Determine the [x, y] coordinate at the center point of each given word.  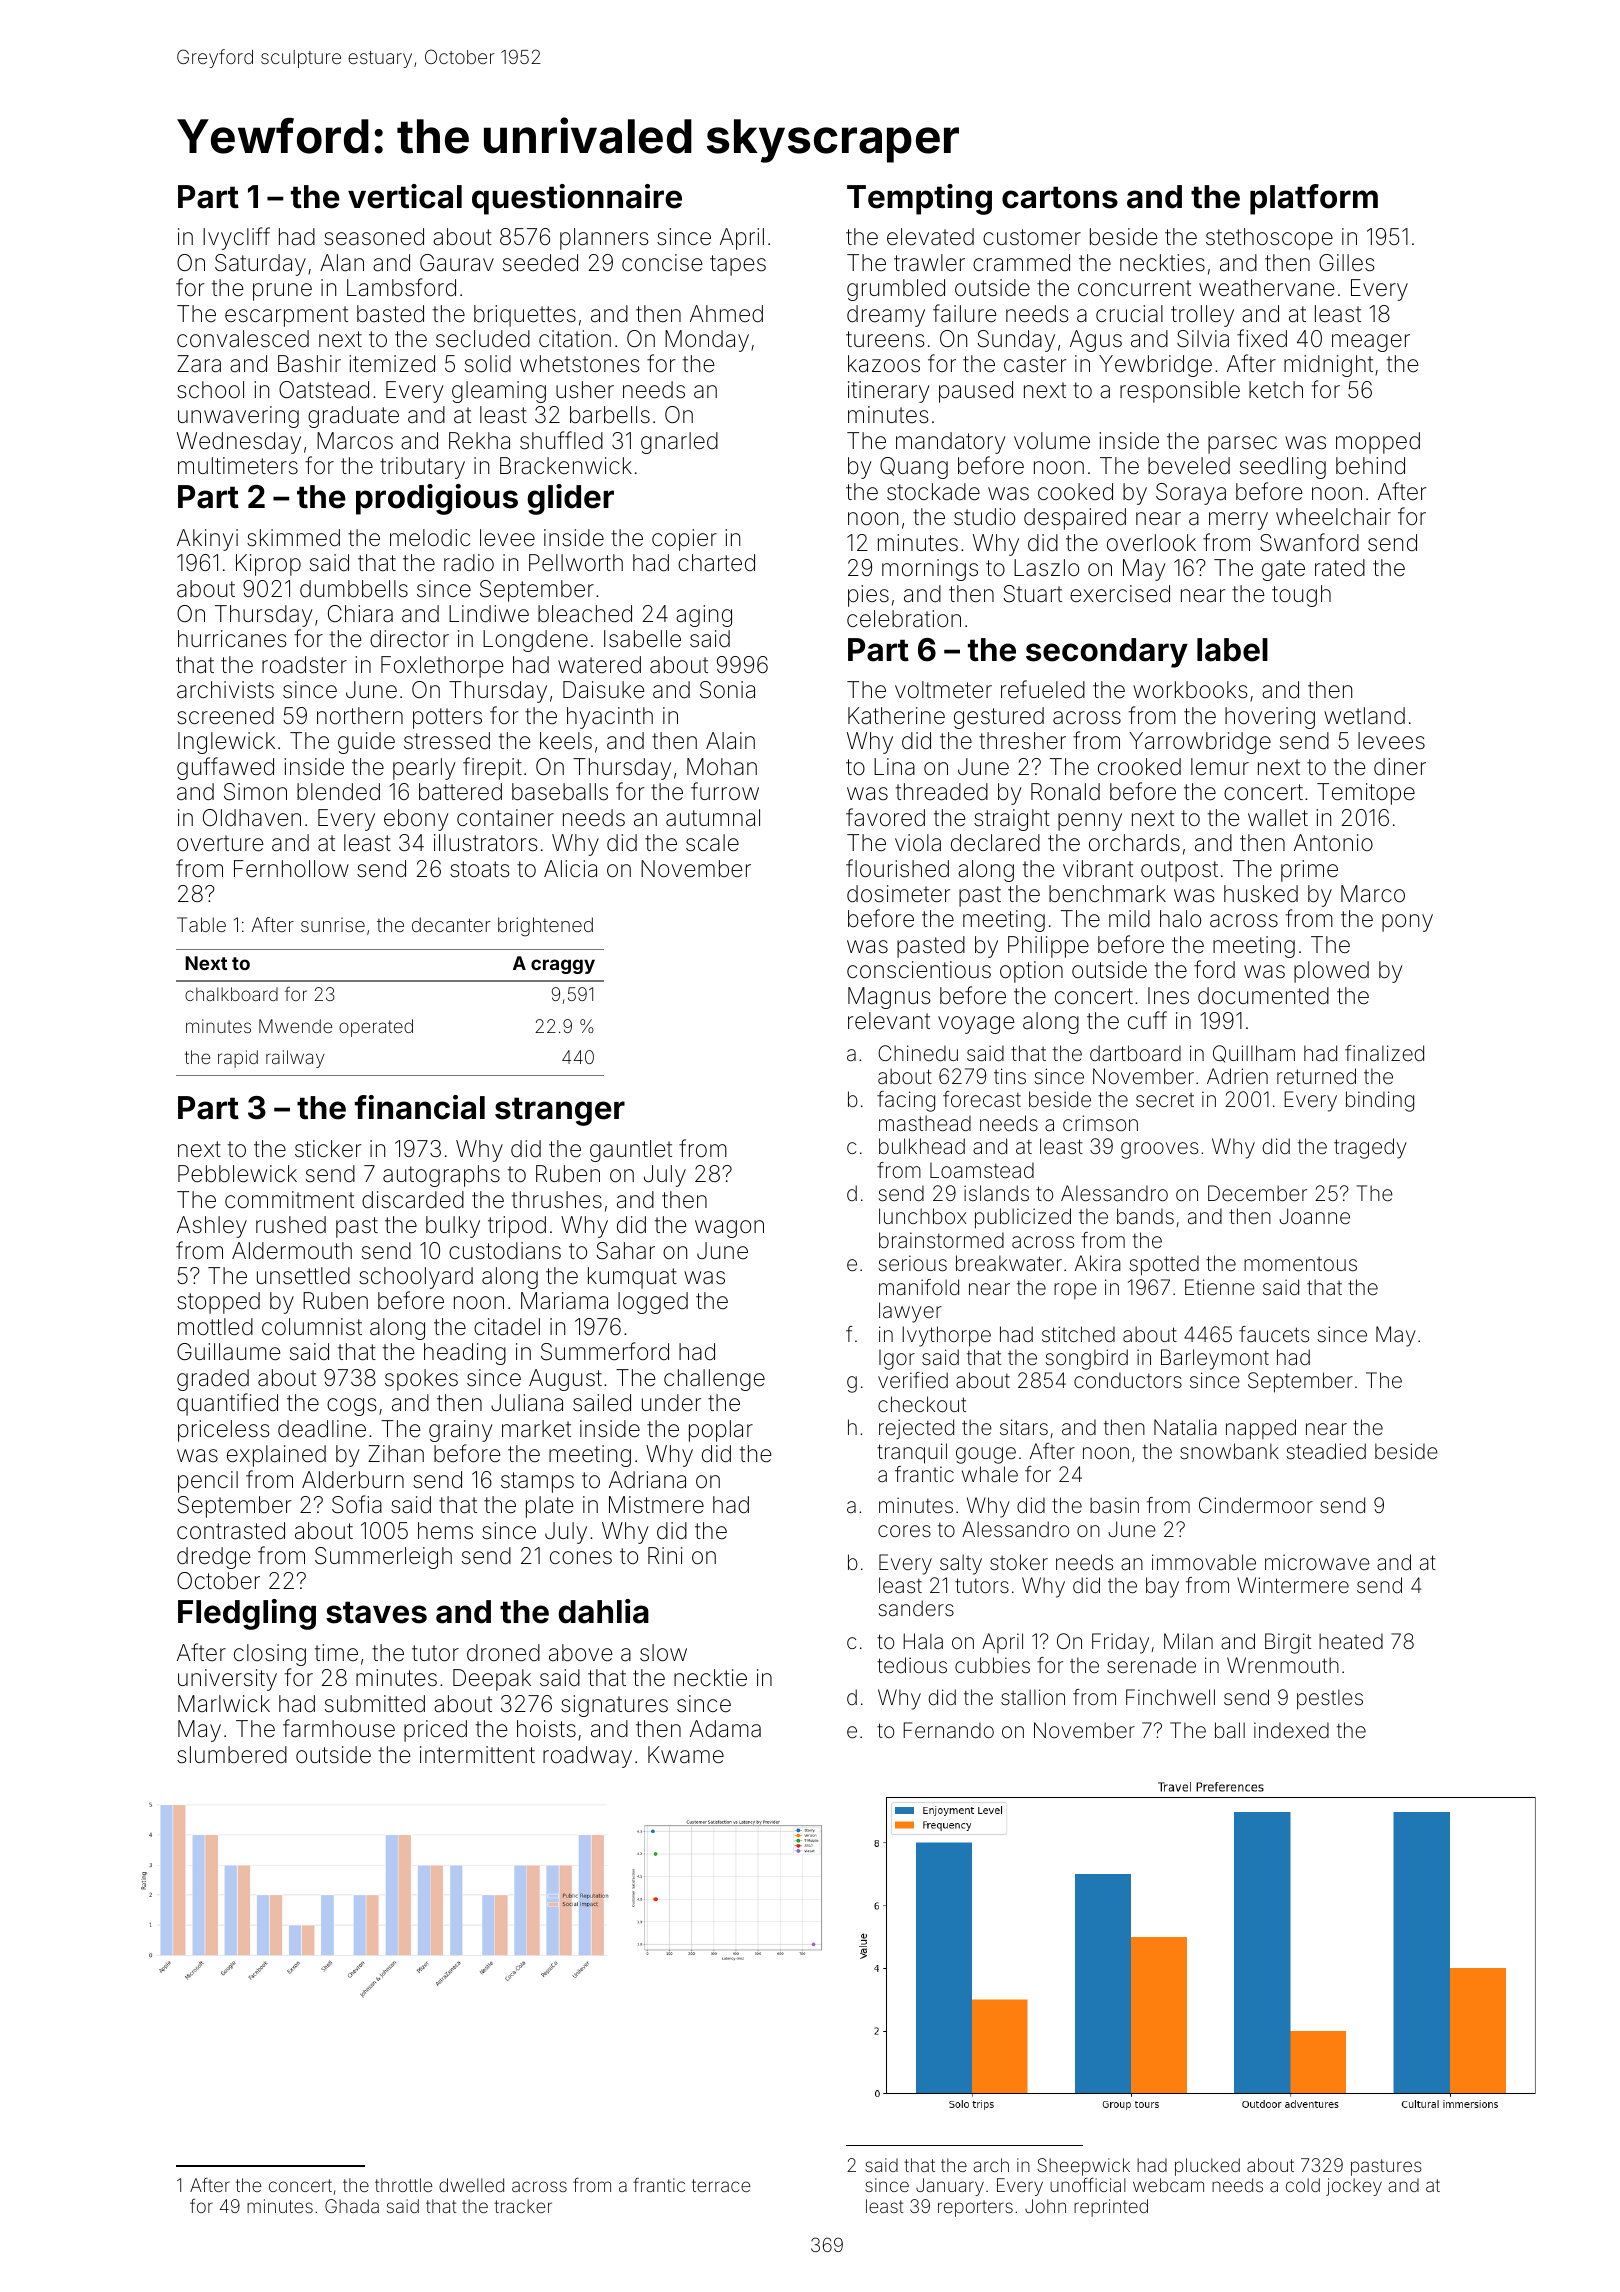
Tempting [919, 199]
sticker [328, 1149]
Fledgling [247, 1614]
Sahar [625, 1251]
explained [276, 1456]
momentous [1300, 1264]
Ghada [352, 2206]
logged [653, 1303]
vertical [405, 196]
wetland [1364, 716]
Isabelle [642, 639]
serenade [1151, 1665]
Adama [725, 1729]
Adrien [1237, 1076]
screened [225, 716]
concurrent [1134, 288]
